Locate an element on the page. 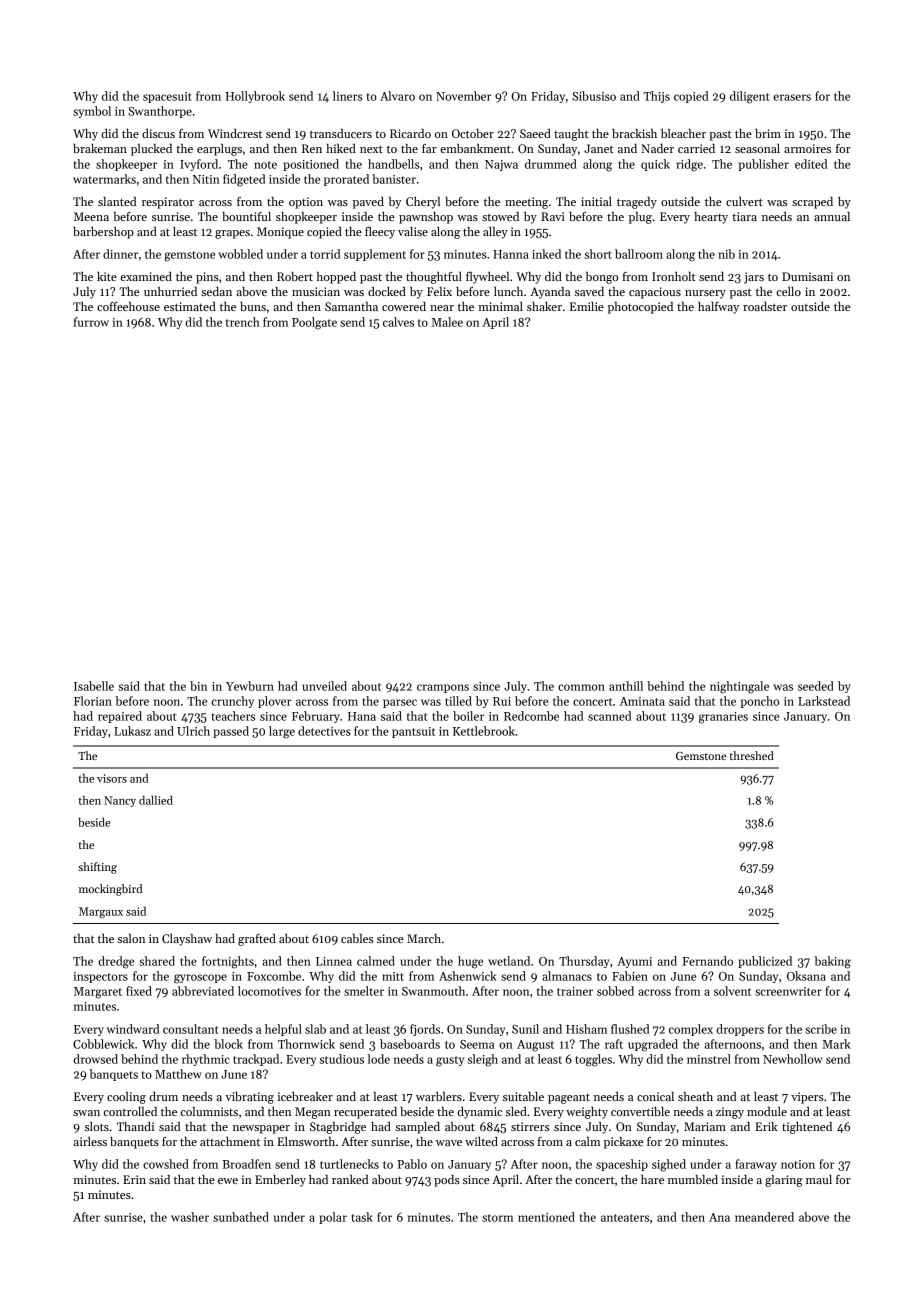 The width and height of the image is (924, 1308). trainer is located at coordinates (575, 991).
